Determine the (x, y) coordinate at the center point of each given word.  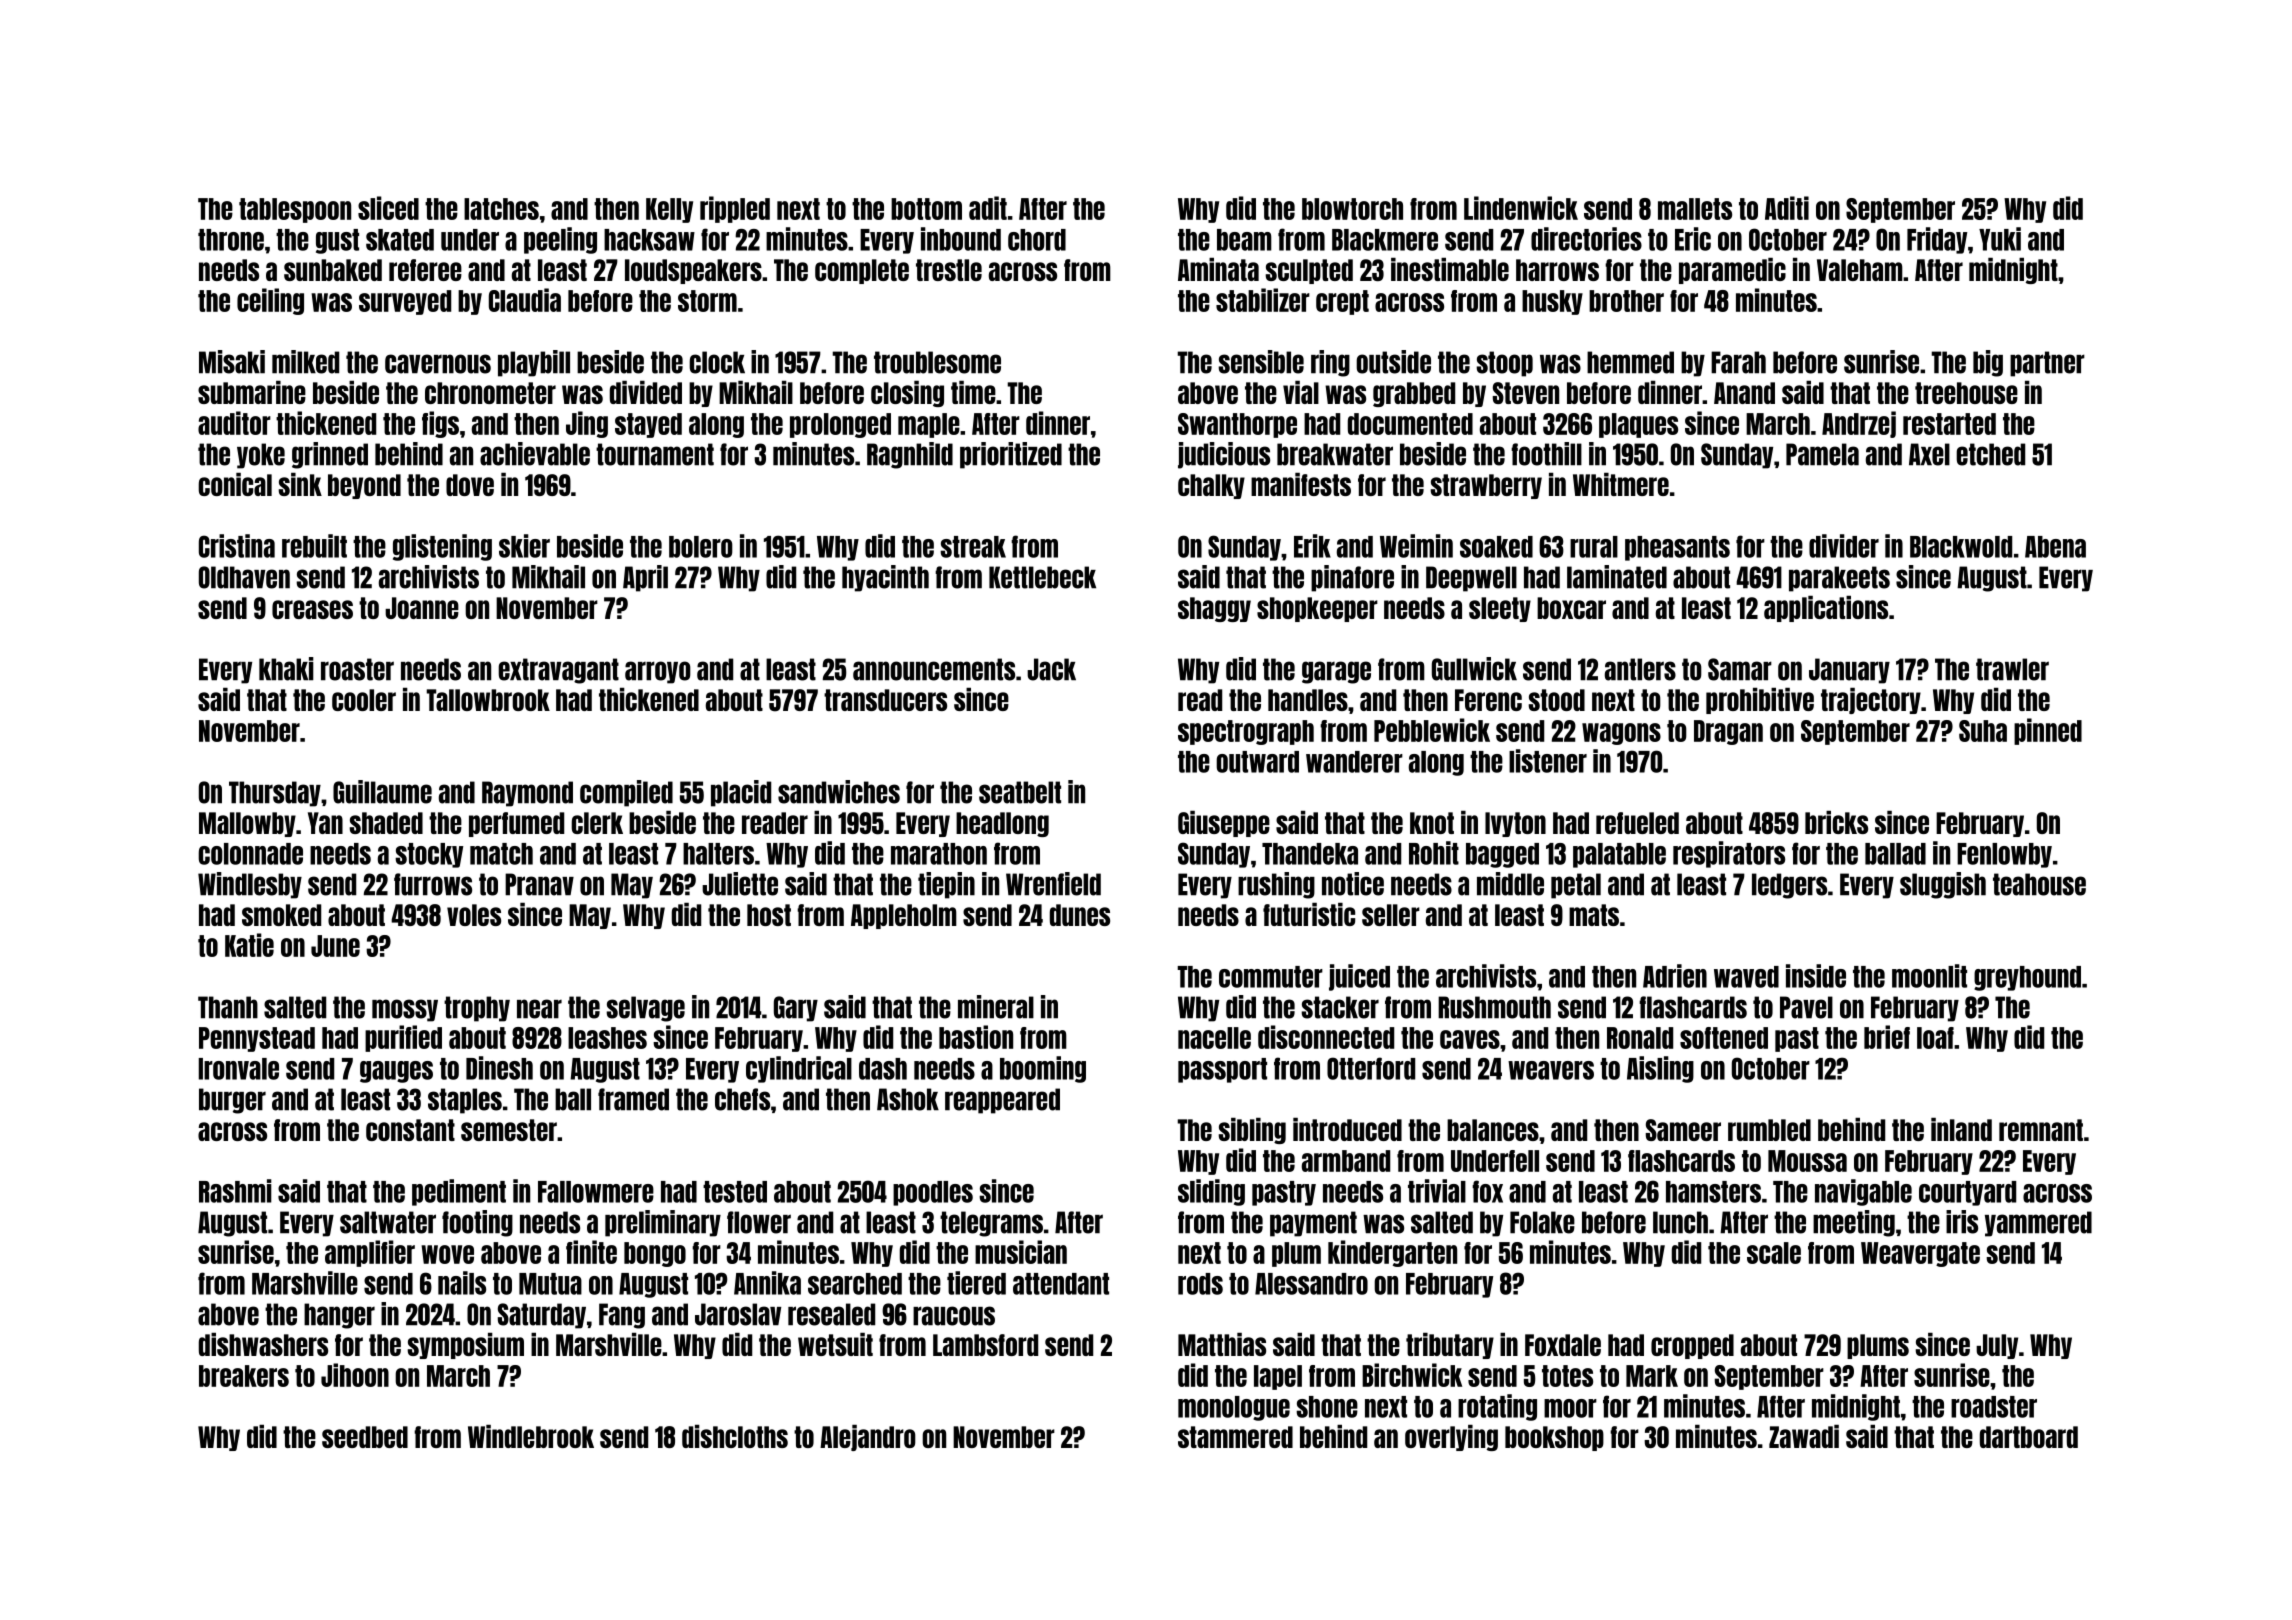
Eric (1693, 239)
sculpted (1309, 271)
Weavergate (1920, 1254)
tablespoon (295, 210)
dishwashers (263, 1344)
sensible (1261, 362)
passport (1222, 1070)
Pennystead (257, 1039)
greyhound (2027, 978)
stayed (648, 425)
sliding (1211, 1192)
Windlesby (250, 885)
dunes (1080, 915)
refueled (1637, 823)
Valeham (1860, 270)
